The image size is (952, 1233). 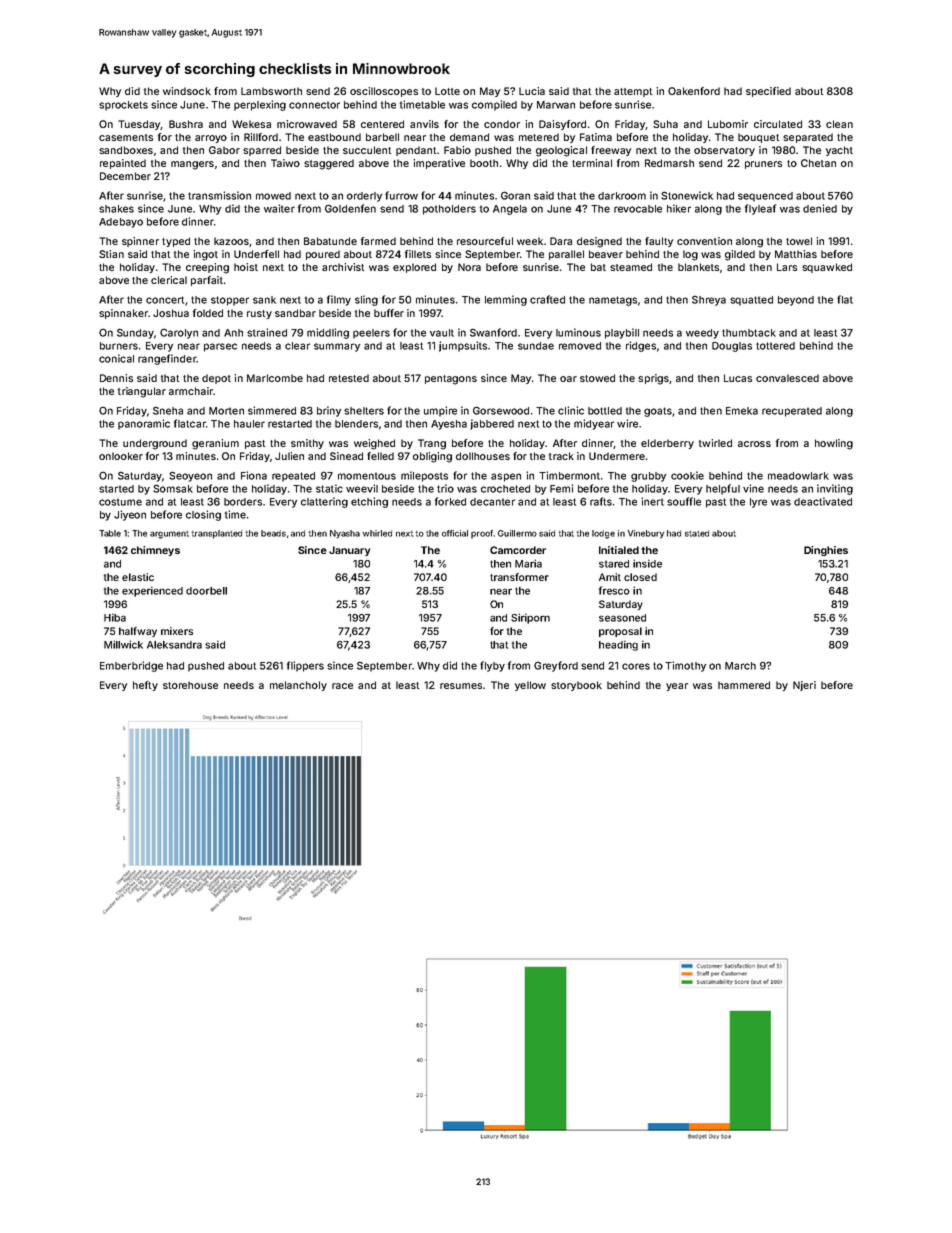 What do you see at coordinates (724, 151) in the image?
I see `observatory` at bounding box center [724, 151].
